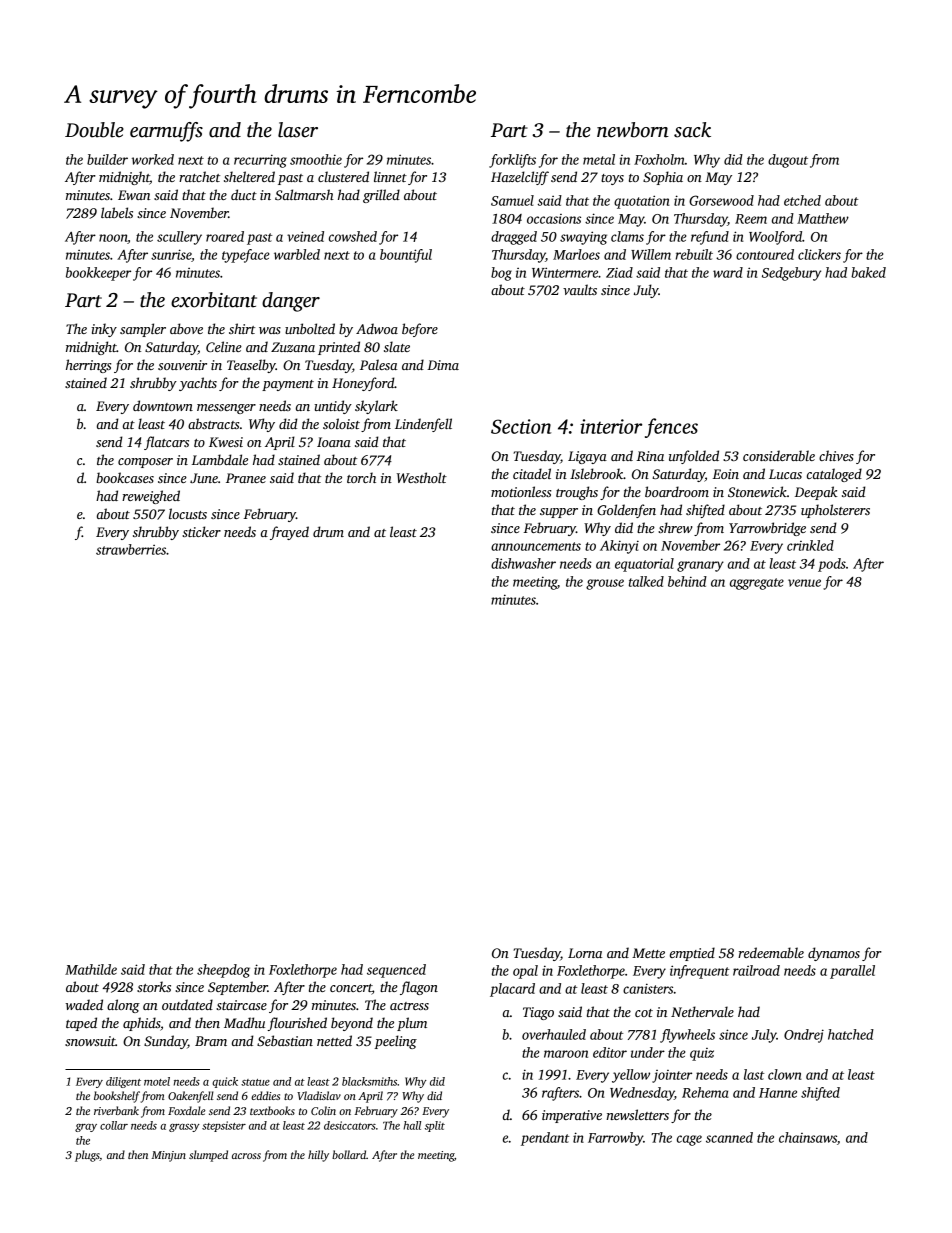 Image resolution: width=952 pixels, height=1233 pixels. Describe the element at coordinates (154, 986) in the page. I see `storks` at that location.
